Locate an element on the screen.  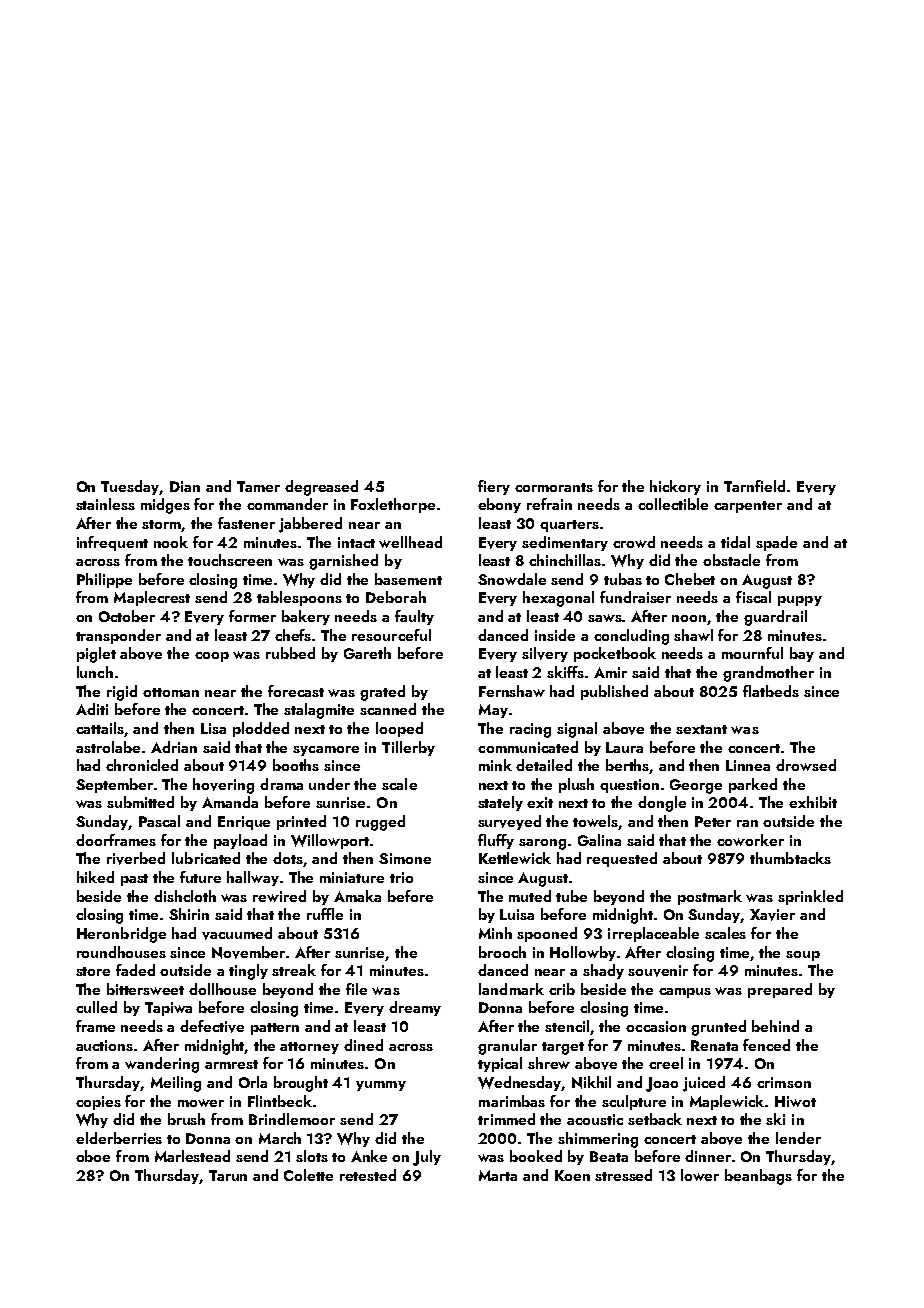
hickory is located at coordinates (675, 487).
